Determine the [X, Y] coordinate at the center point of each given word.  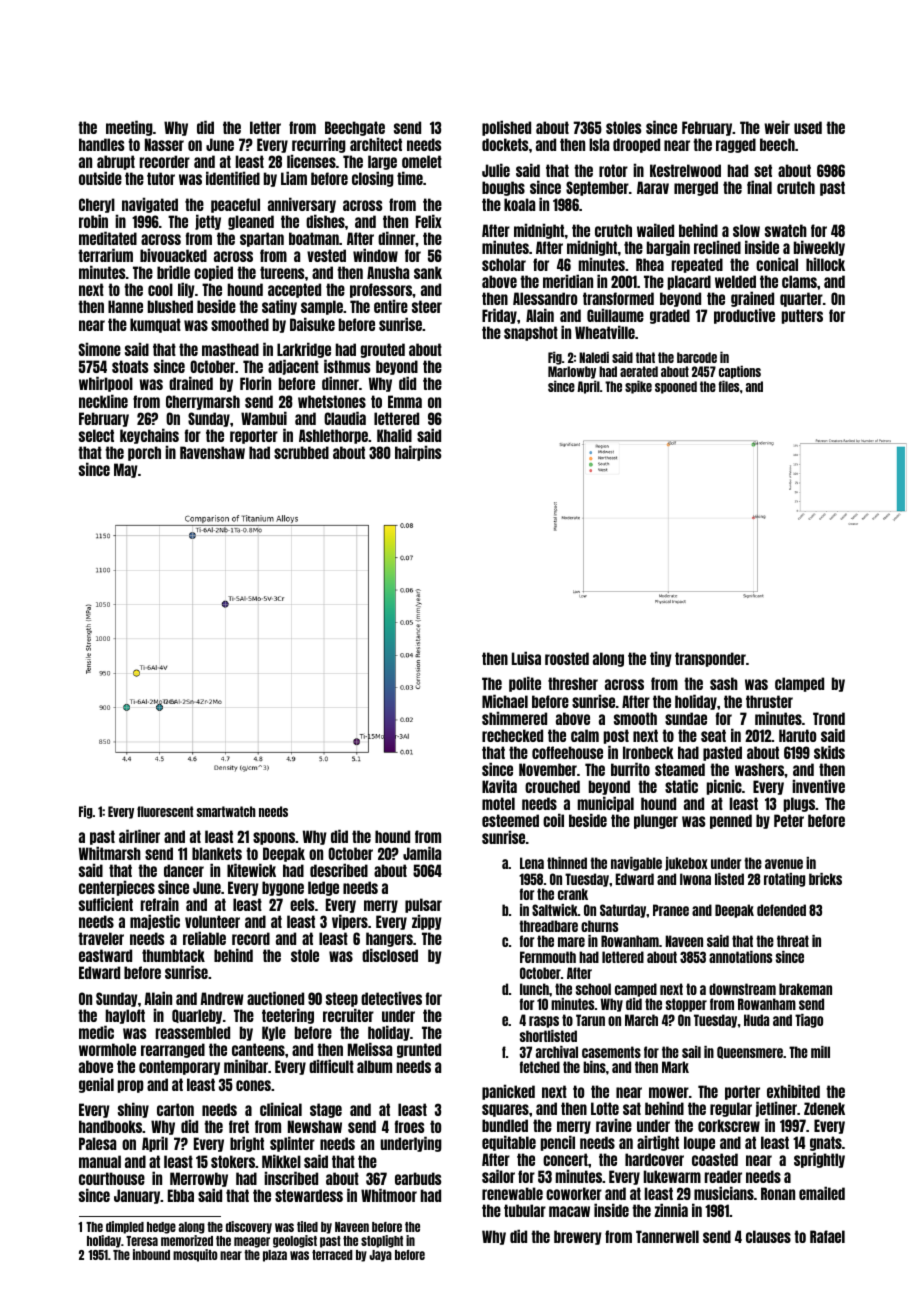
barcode [697, 357]
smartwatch [226, 811]
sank [428, 272]
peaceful [235, 205]
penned [731, 821]
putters [802, 316]
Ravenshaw [212, 452]
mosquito [195, 1255]
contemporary [179, 1067]
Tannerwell [667, 1236]
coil [553, 820]
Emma [405, 401]
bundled [505, 1125]
